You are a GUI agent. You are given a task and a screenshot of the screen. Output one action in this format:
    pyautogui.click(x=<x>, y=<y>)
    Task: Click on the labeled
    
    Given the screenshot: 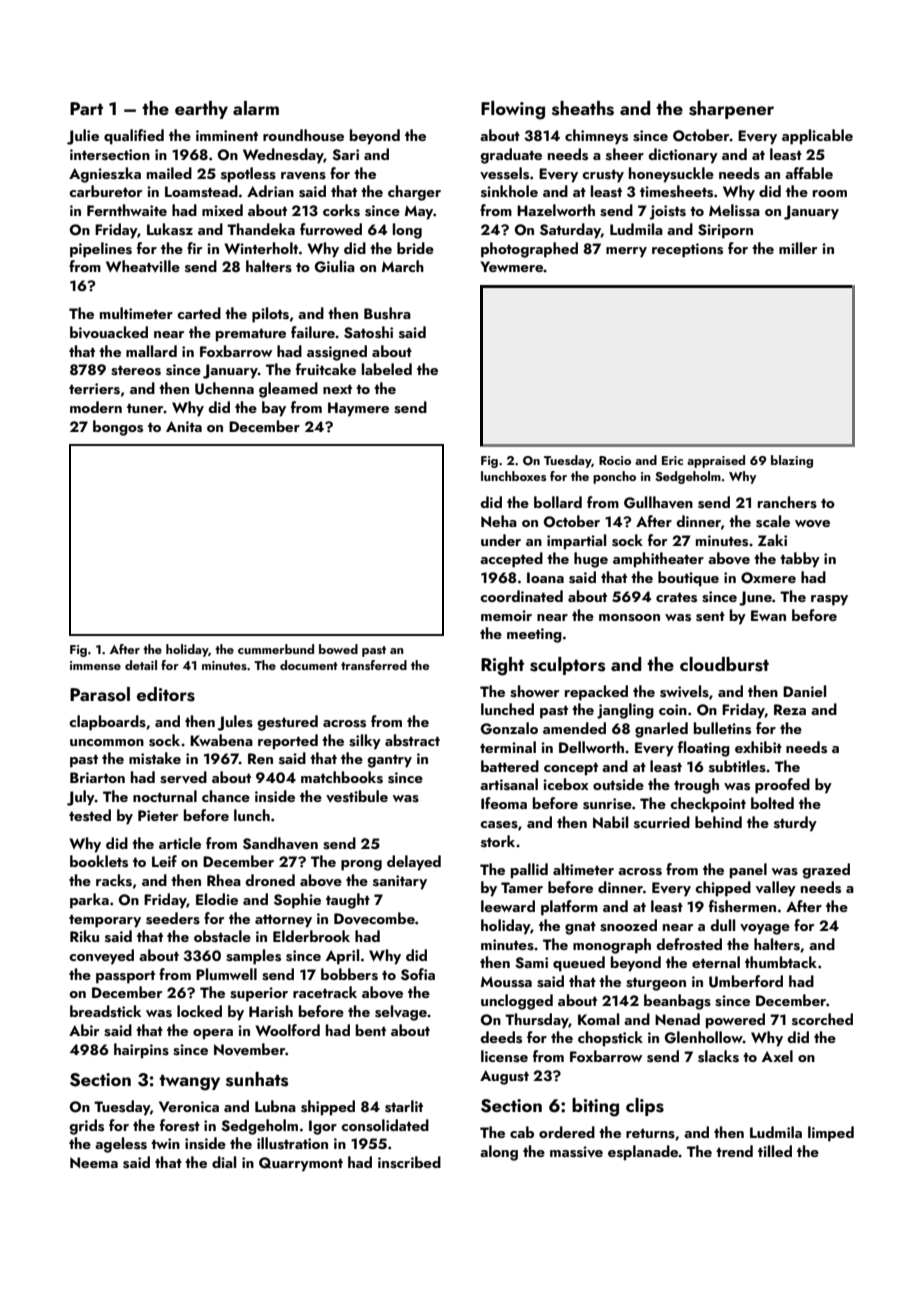 What is the action you would take?
    pyautogui.click(x=387, y=369)
